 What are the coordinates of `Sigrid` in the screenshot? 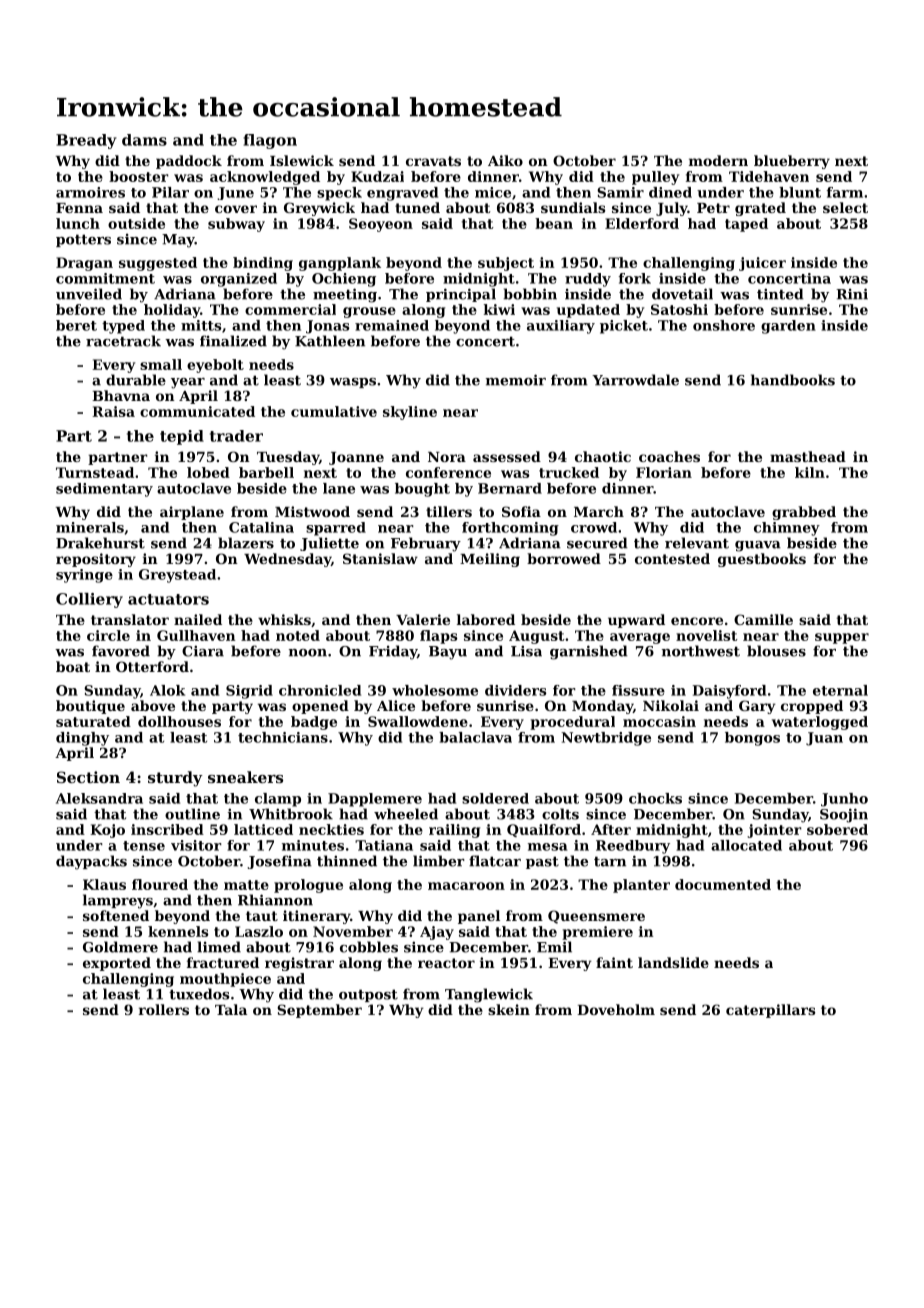 It's located at (249, 692).
